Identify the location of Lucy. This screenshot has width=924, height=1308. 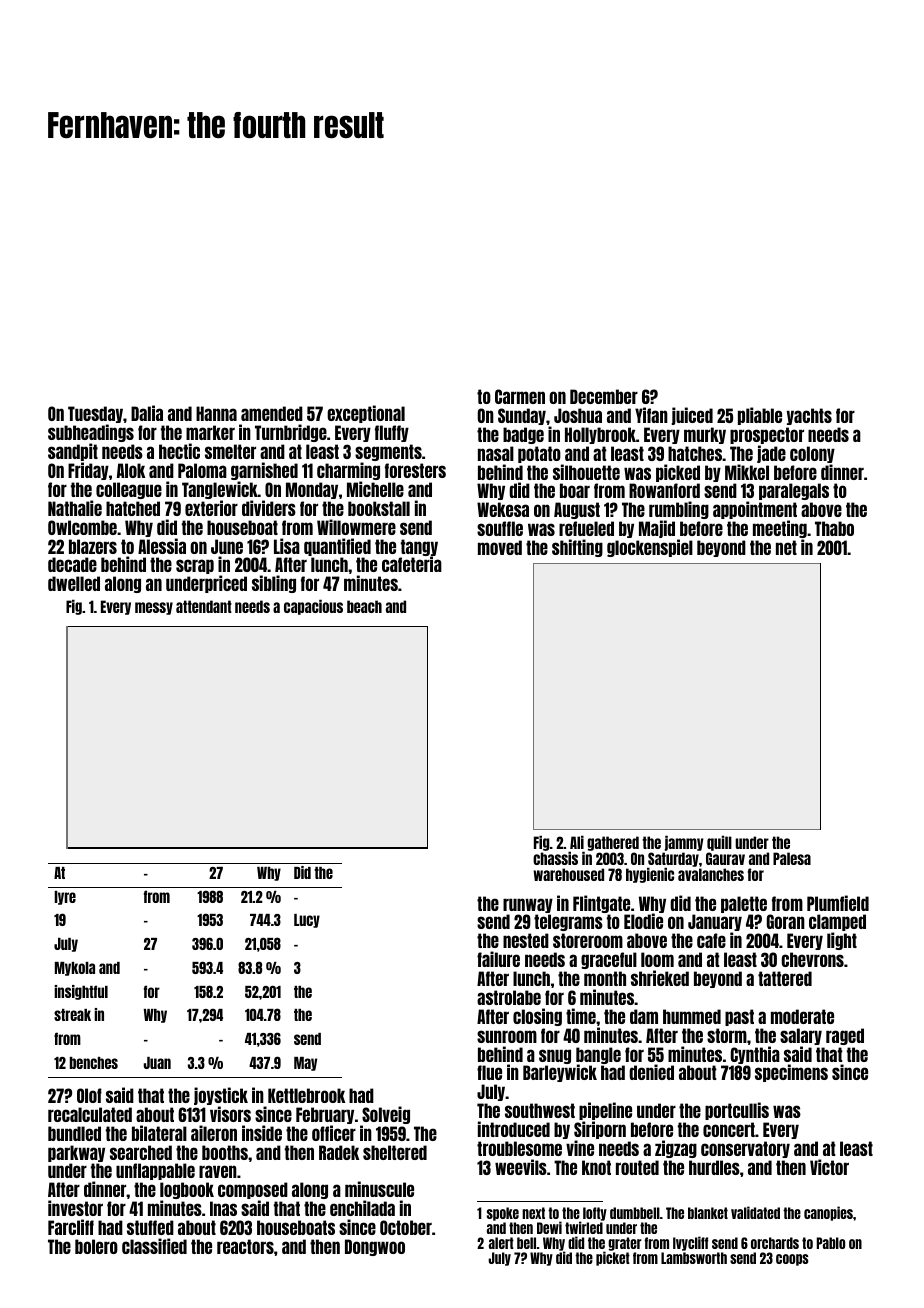
(307, 921).
